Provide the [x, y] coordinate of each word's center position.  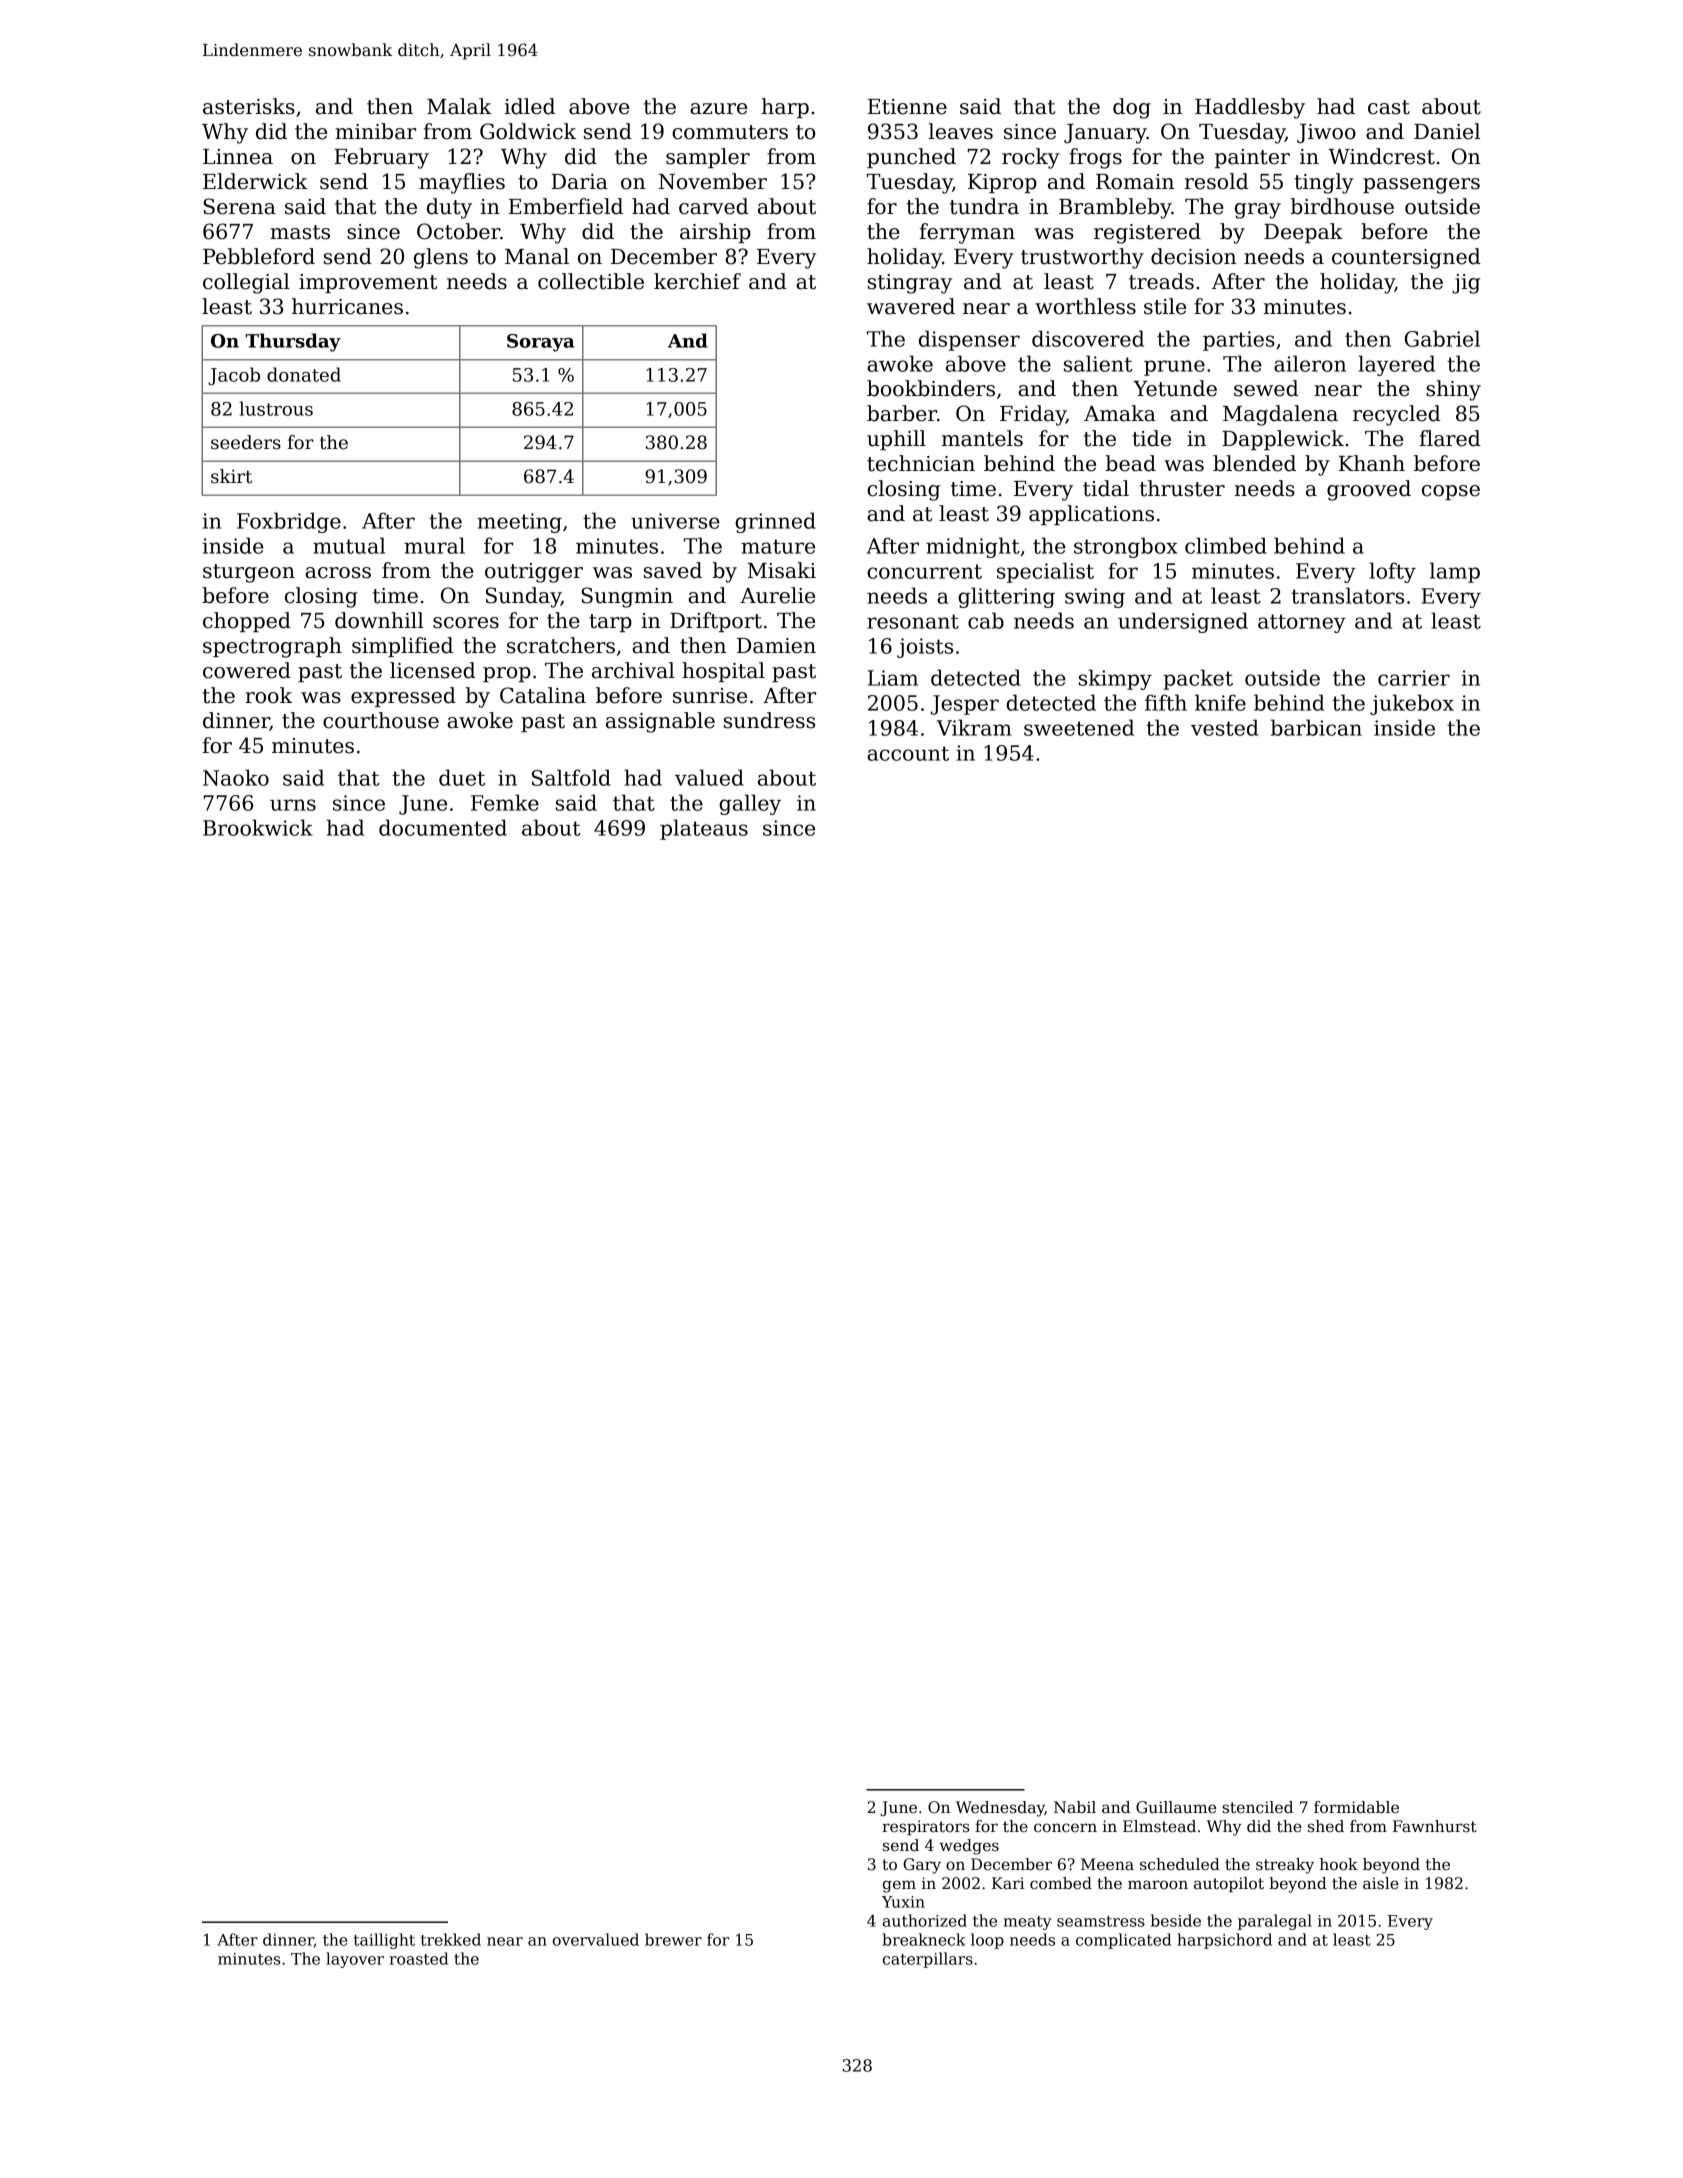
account [908, 753]
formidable [1356, 1807]
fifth [1166, 702]
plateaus [704, 829]
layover [355, 1960]
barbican [1316, 727]
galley [750, 804]
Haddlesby [1250, 108]
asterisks [249, 106]
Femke [505, 802]
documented [443, 827]
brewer [673, 1939]
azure [718, 109]
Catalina [543, 695]
